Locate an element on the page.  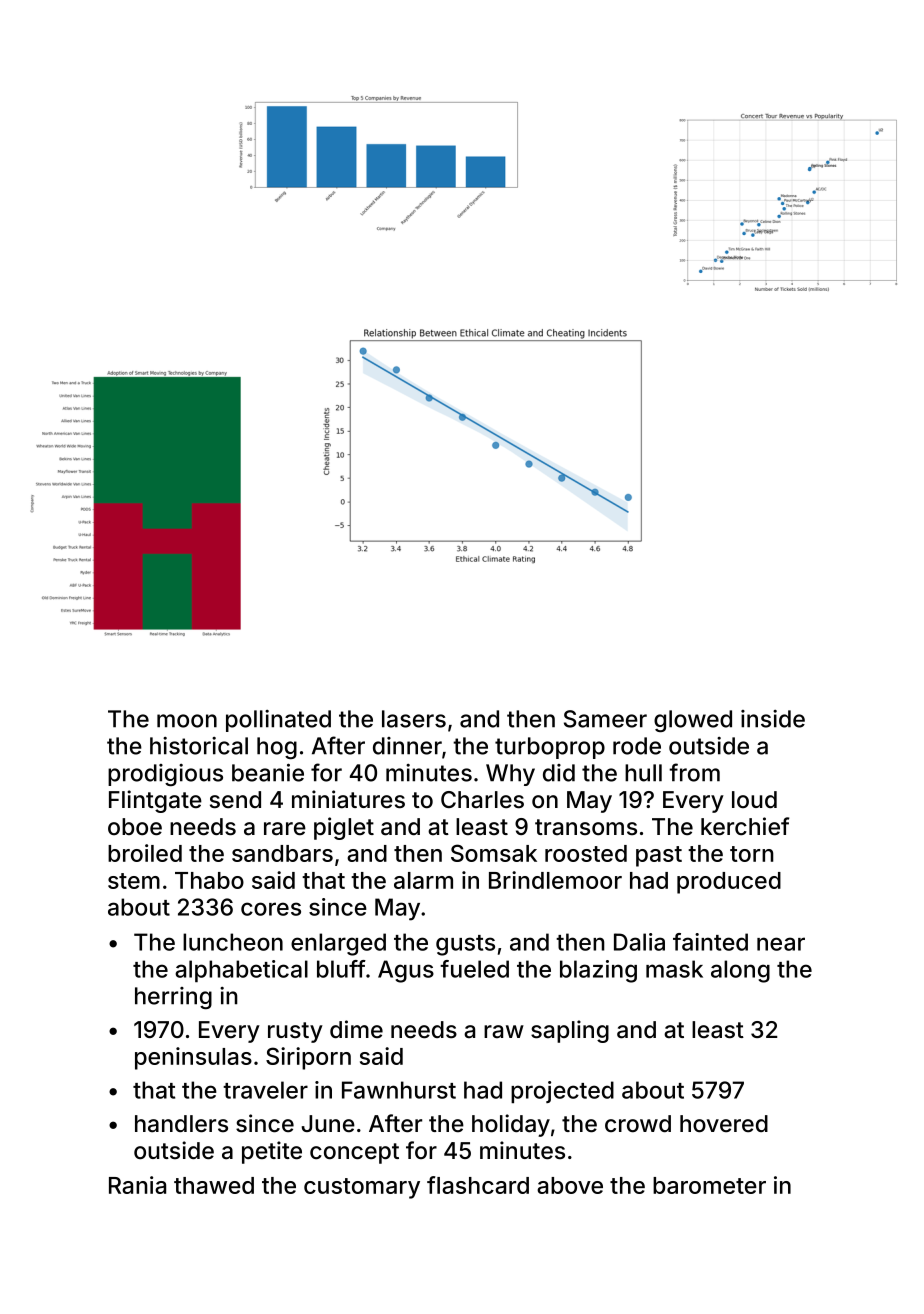
broiled is located at coordinates (145, 853).
